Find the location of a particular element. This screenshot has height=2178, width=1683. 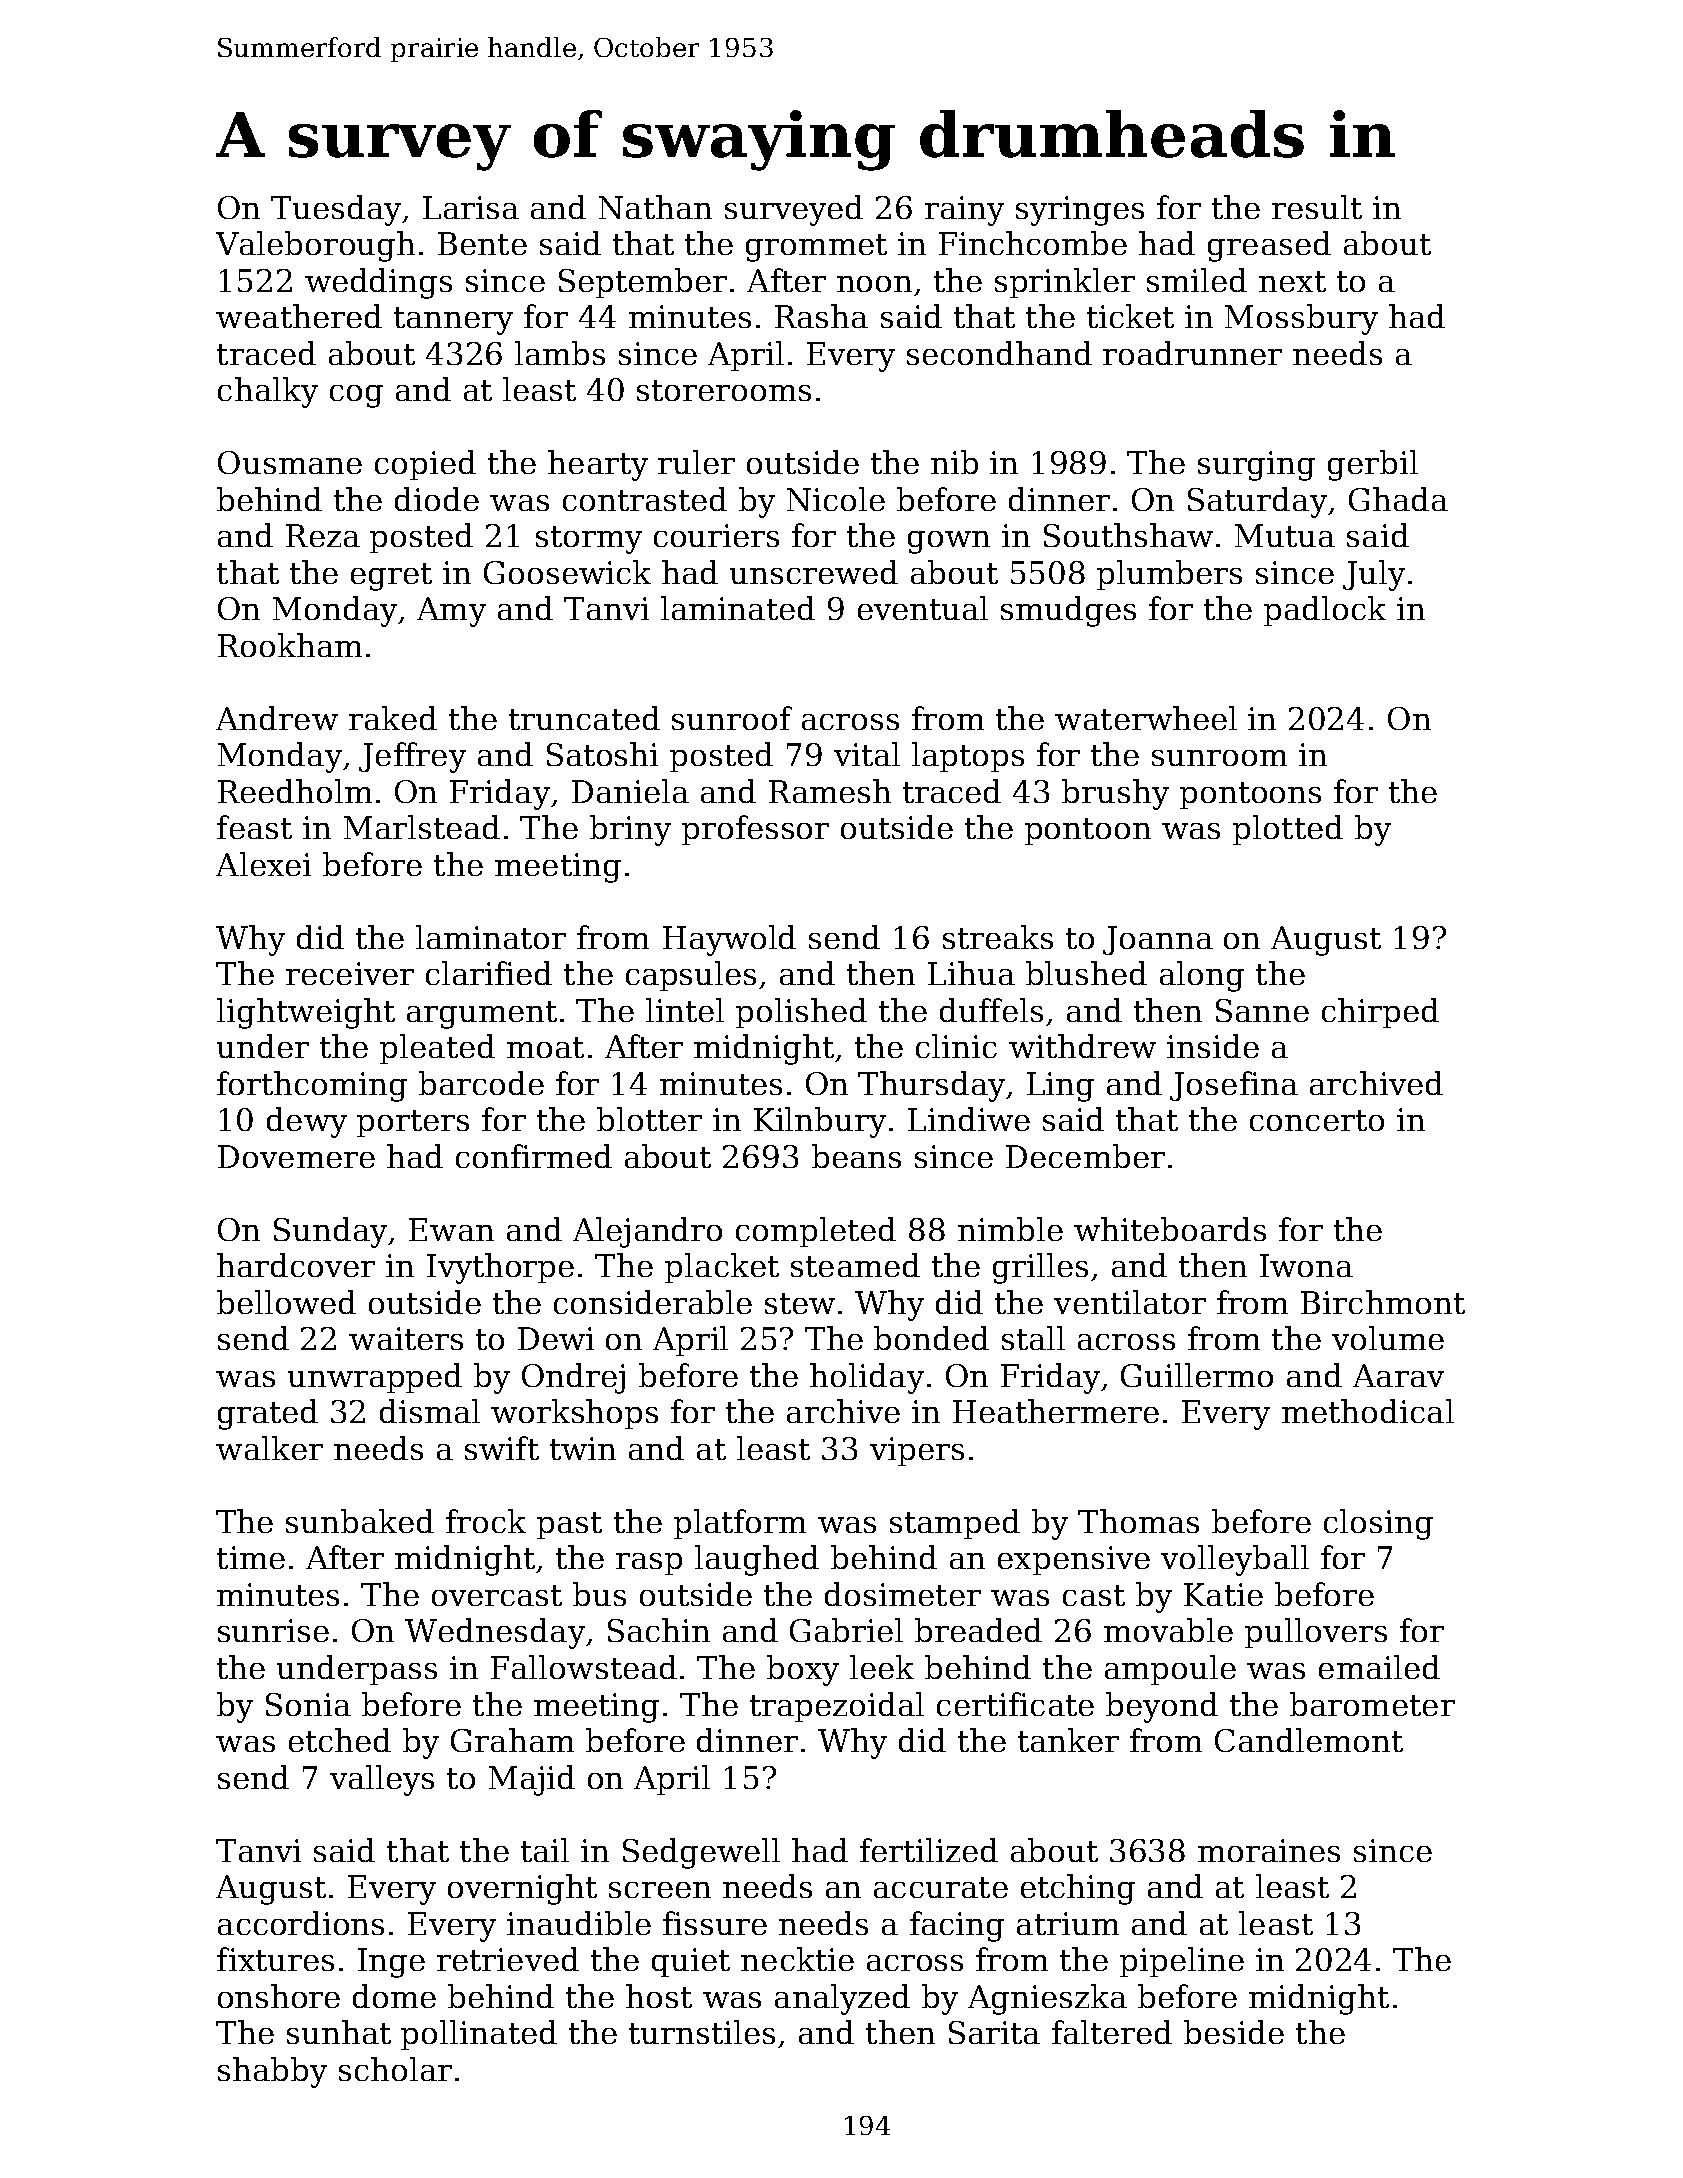

result is located at coordinates (1317, 207).
